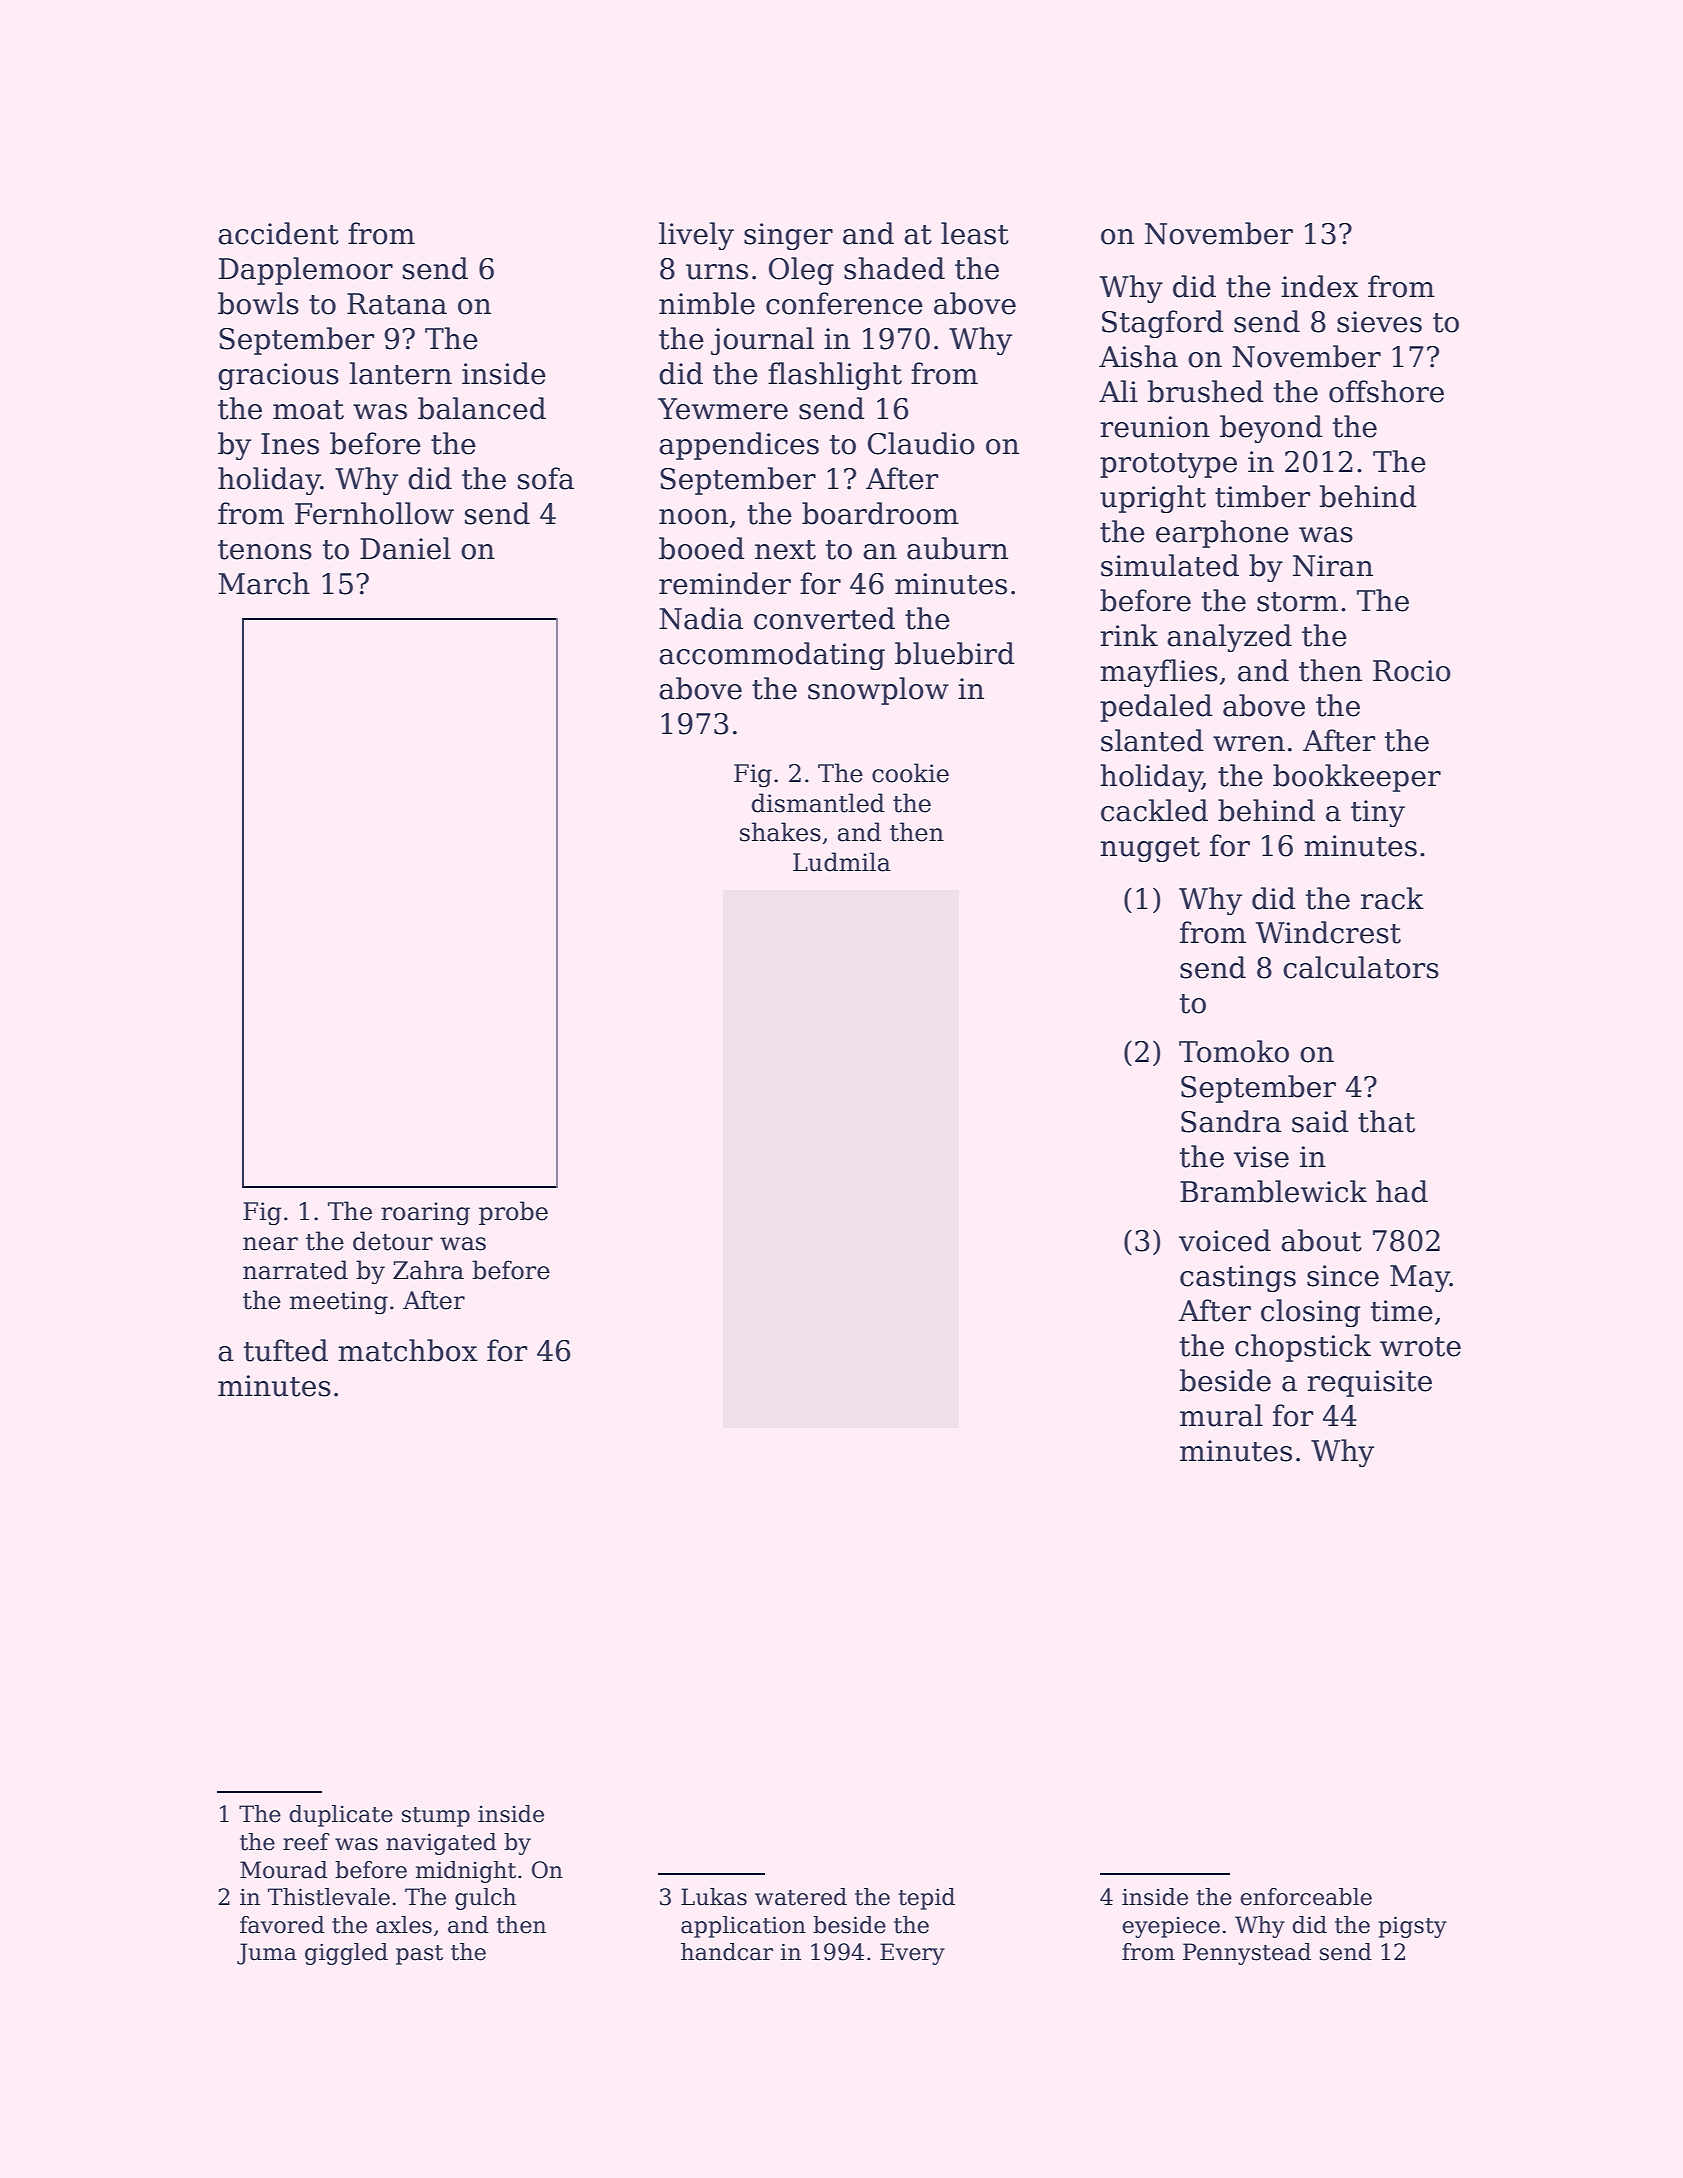 The height and width of the screenshot is (2178, 1683). What do you see at coordinates (290, 444) in the screenshot?
I see `Ines` at bounding box center [290, 444].
